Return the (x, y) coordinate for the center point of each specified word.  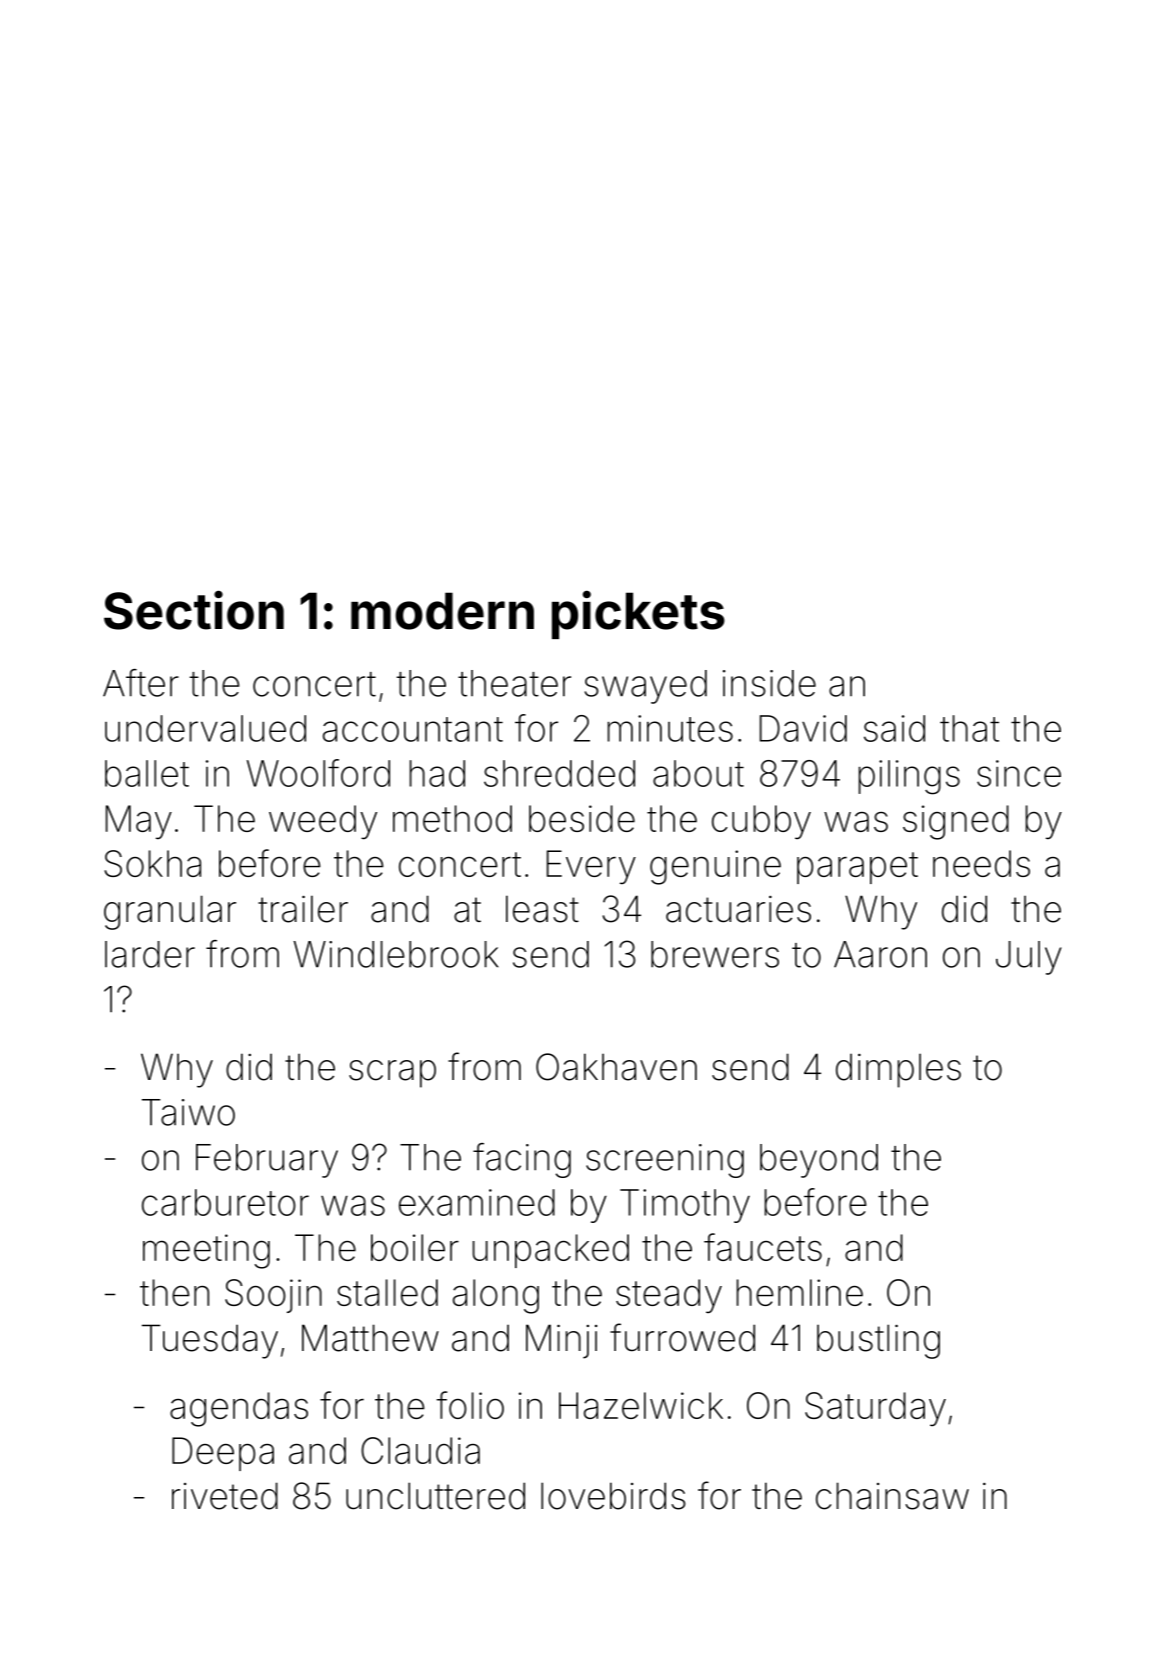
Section (194, 610)
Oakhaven (616, 1067)
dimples (898, 1071)
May (139, 822)
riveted (225, 1496)
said (894, 728)
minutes (670, 728)
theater (514, 683)
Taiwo (188, 1112)
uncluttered (435, 1496)
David (803, 728)
